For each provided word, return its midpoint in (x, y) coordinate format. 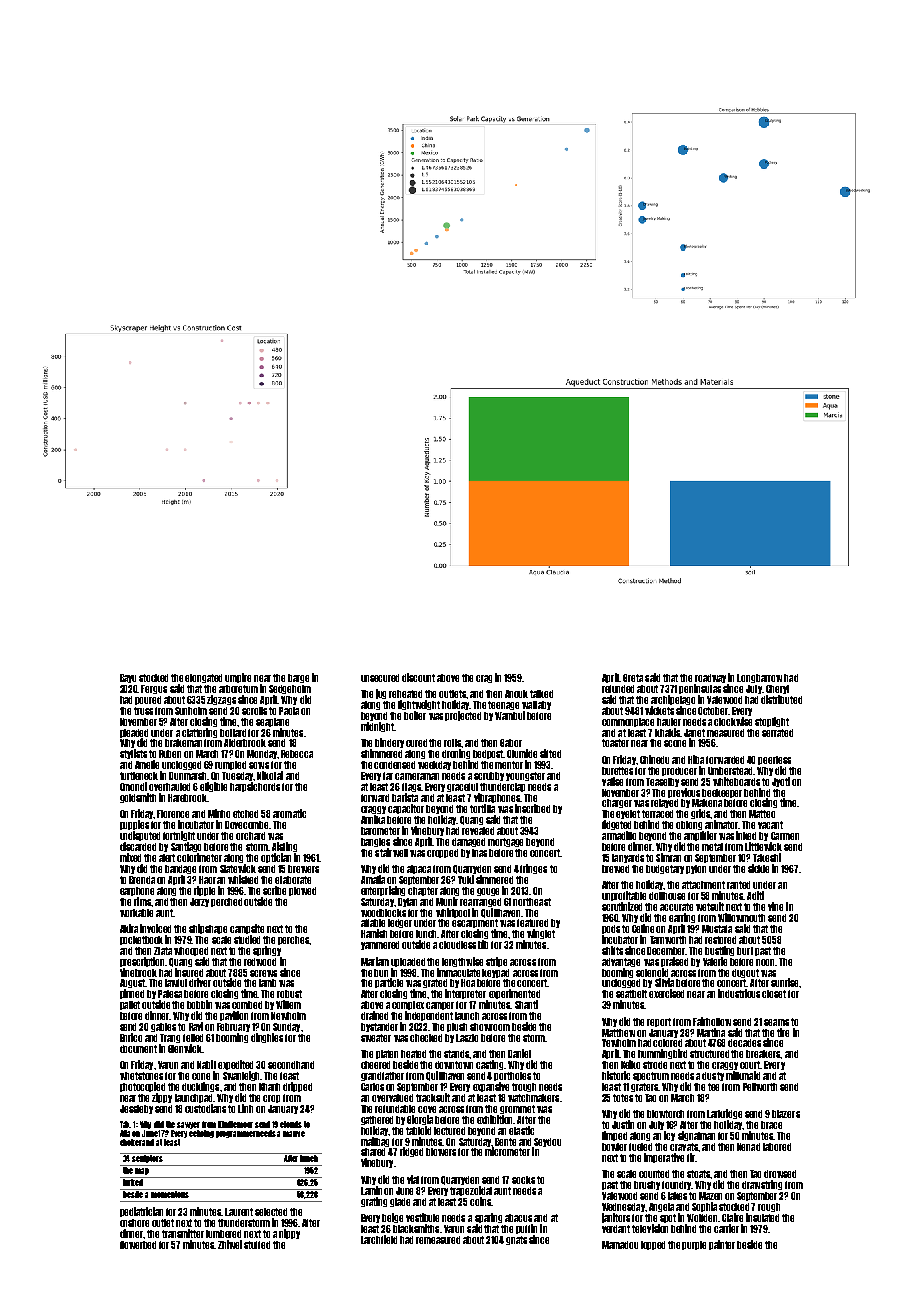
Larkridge (724, 1114)
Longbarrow (759, 678)
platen (387, 1054)
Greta (633, 678)
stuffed (257, 1245)
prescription (143, 962)
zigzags (221, 700)
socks (523, 1180)
